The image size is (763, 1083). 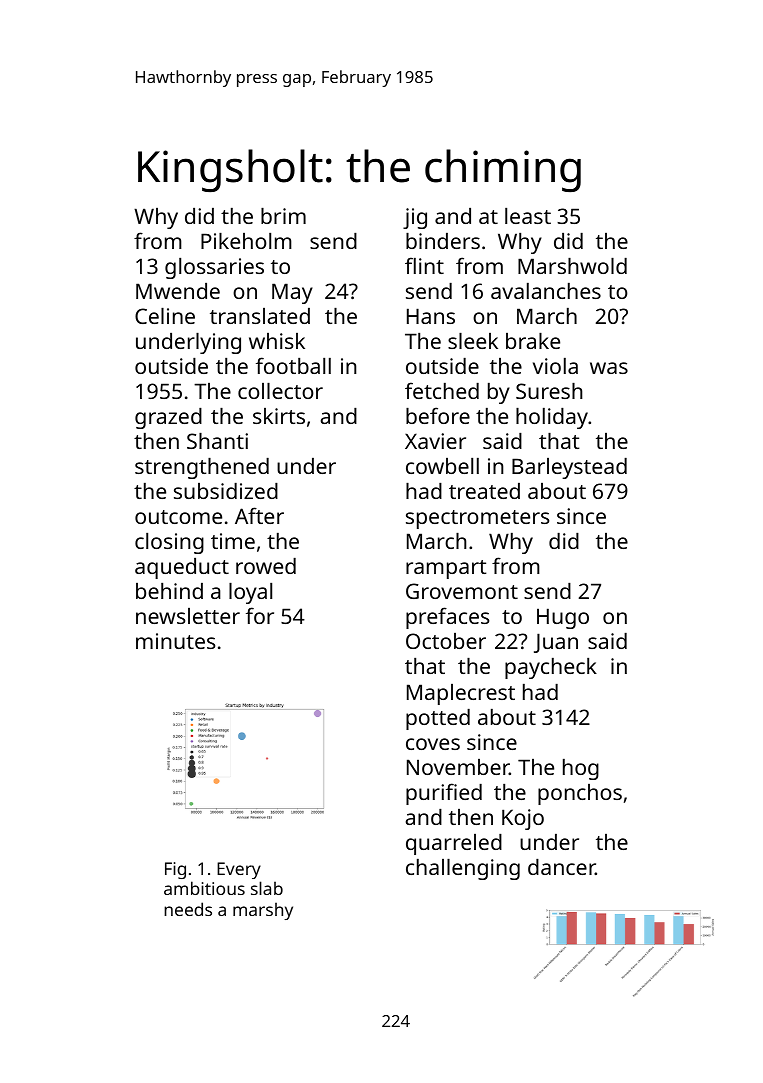 I want to click on Shanti, so click(x=217, y=441).
